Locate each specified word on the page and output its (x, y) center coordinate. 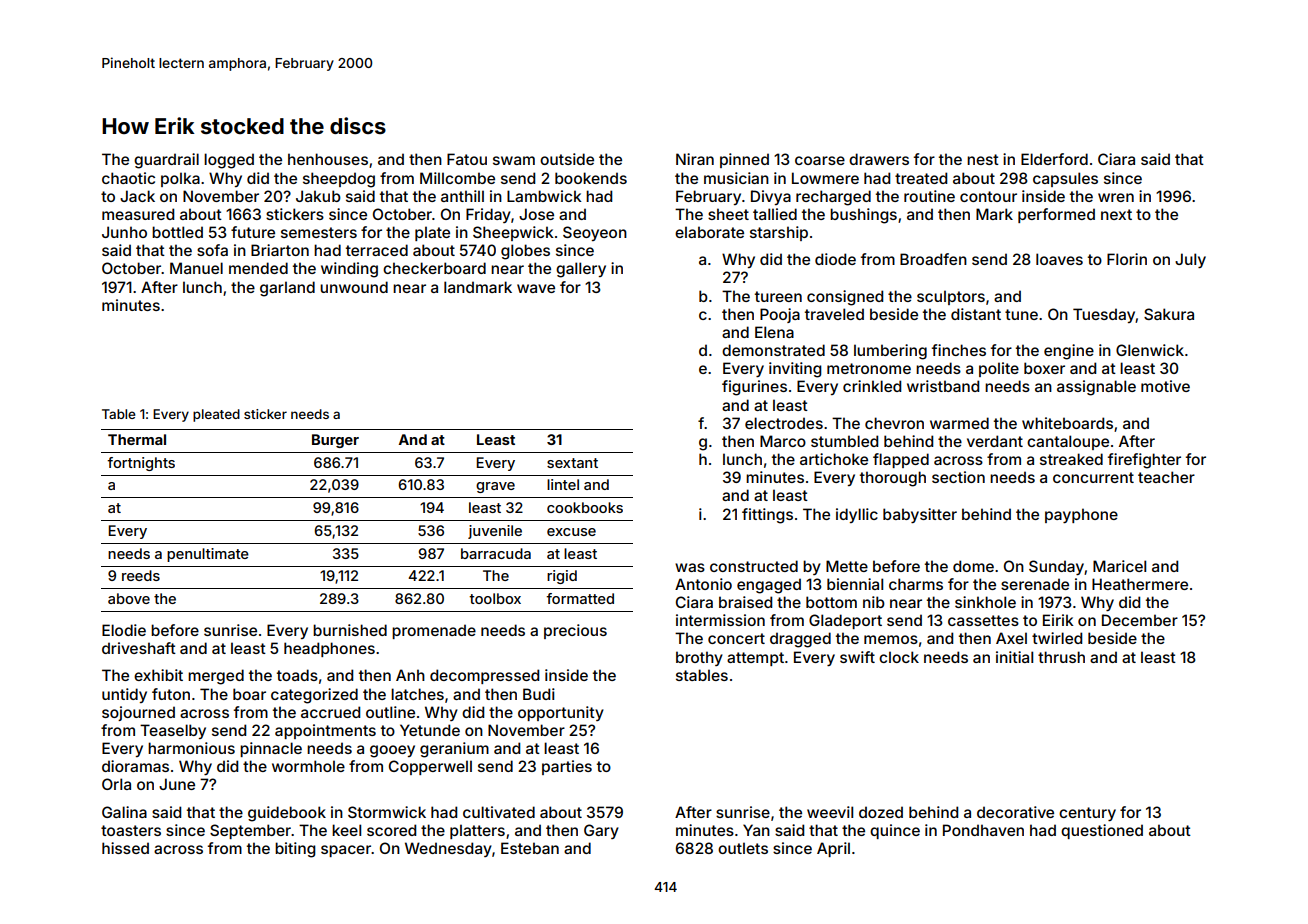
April (833, 849)
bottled (177, 232)
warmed (959, 423)
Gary (601, 831)
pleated (216, 415)
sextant (572, 463)
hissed (125, 848)
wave (536, 288)
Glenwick (1150, 350)
